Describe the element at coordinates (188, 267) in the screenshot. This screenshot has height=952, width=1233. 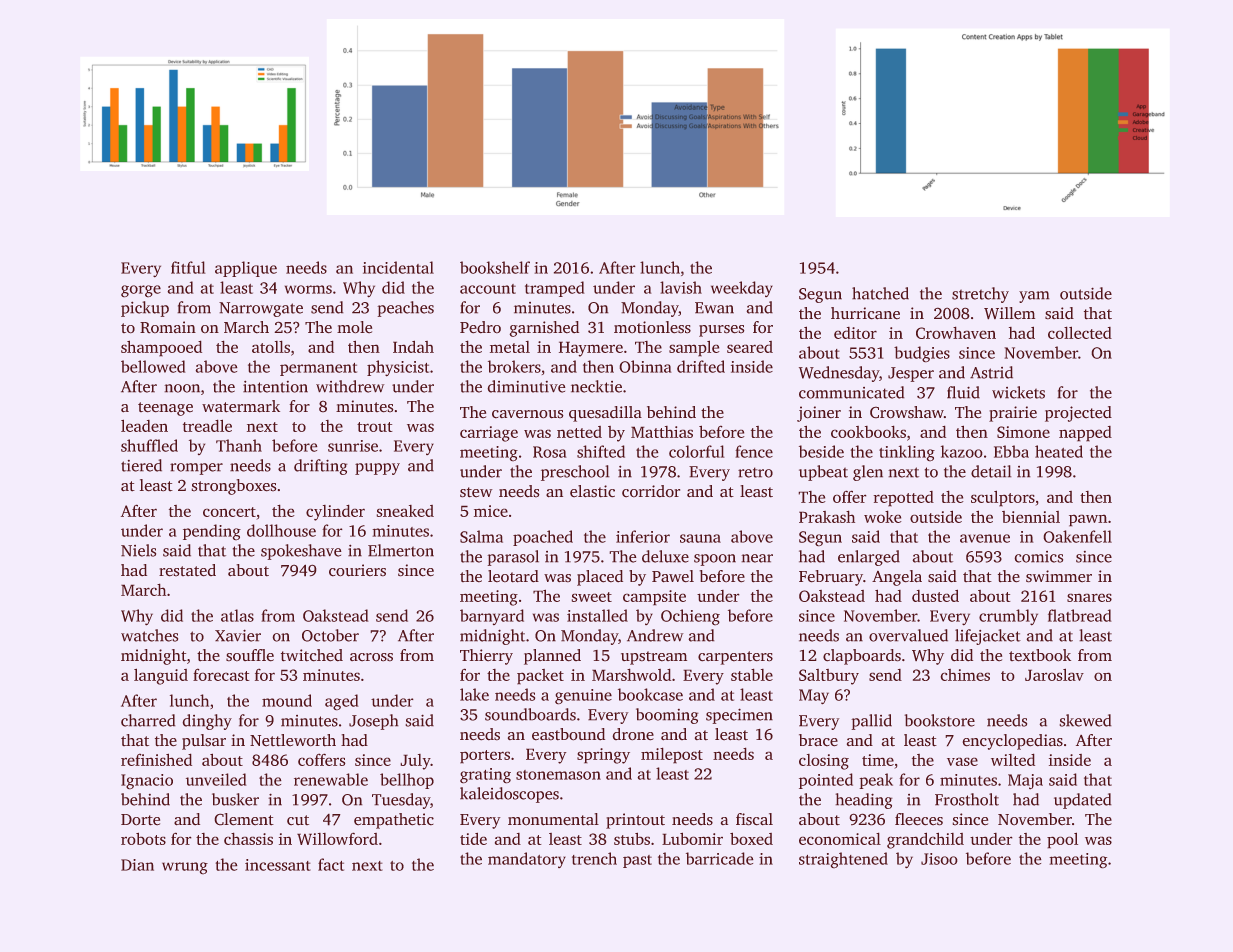
I see `fitful` at that location.
